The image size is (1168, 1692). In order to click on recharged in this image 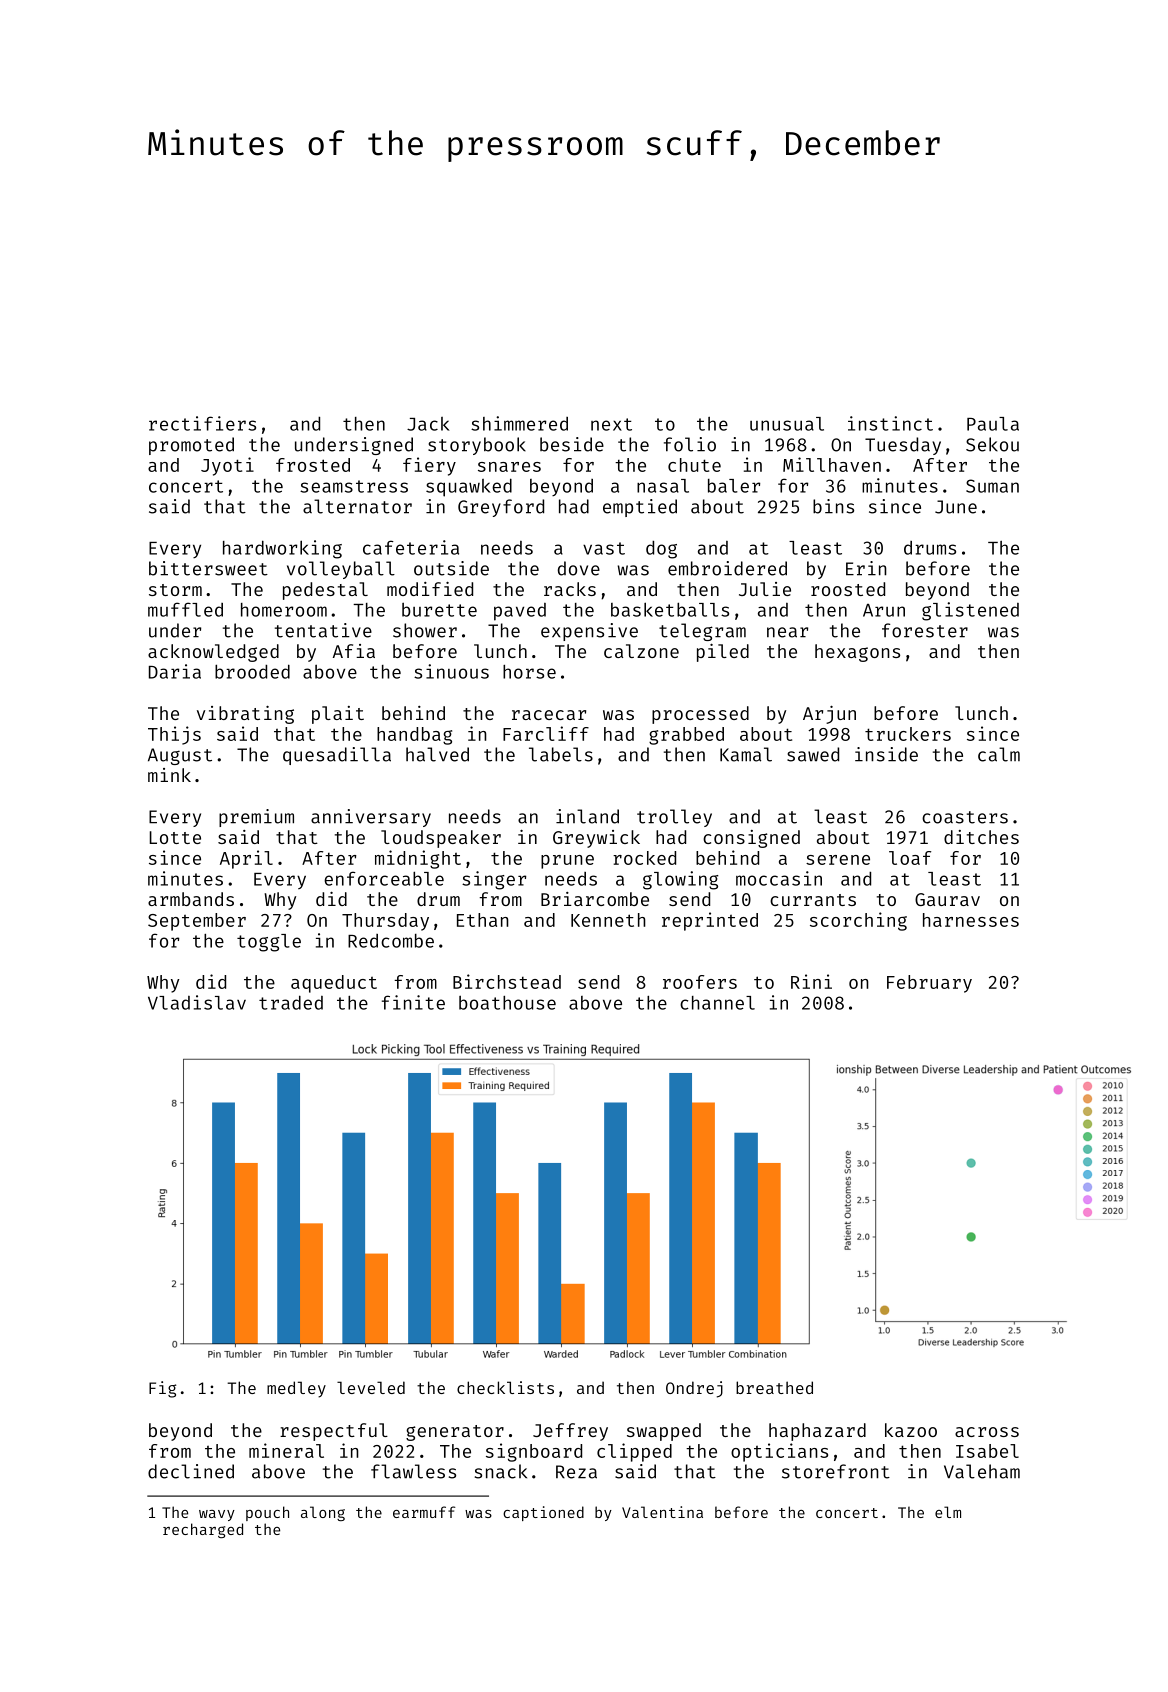, I will do `click(203, 1530)`.
